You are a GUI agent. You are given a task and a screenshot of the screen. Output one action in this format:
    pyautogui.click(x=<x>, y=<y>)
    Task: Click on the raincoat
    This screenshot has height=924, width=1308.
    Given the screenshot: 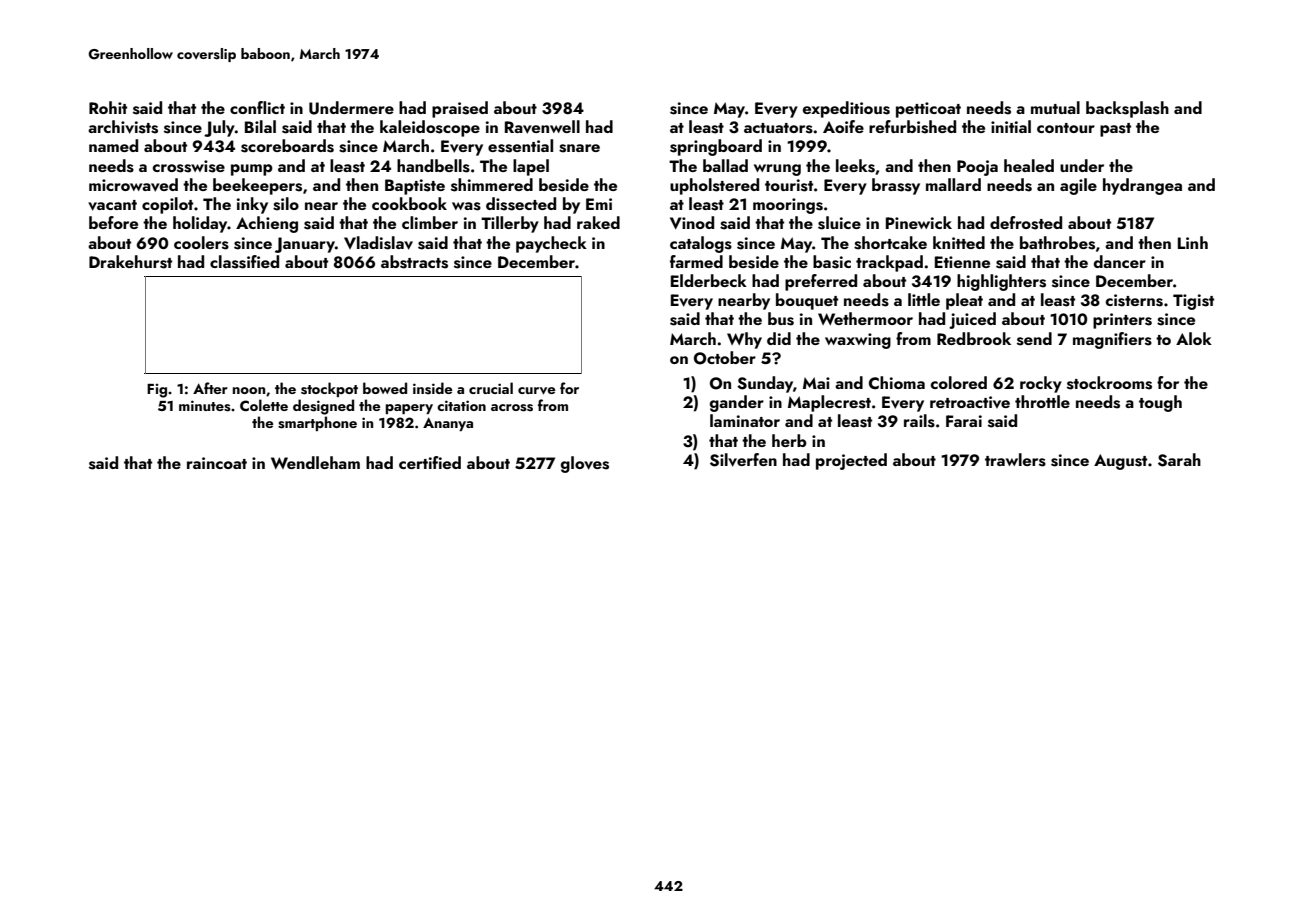 What is the action you would take?
    pyautogui.click(x=217, y=463)
